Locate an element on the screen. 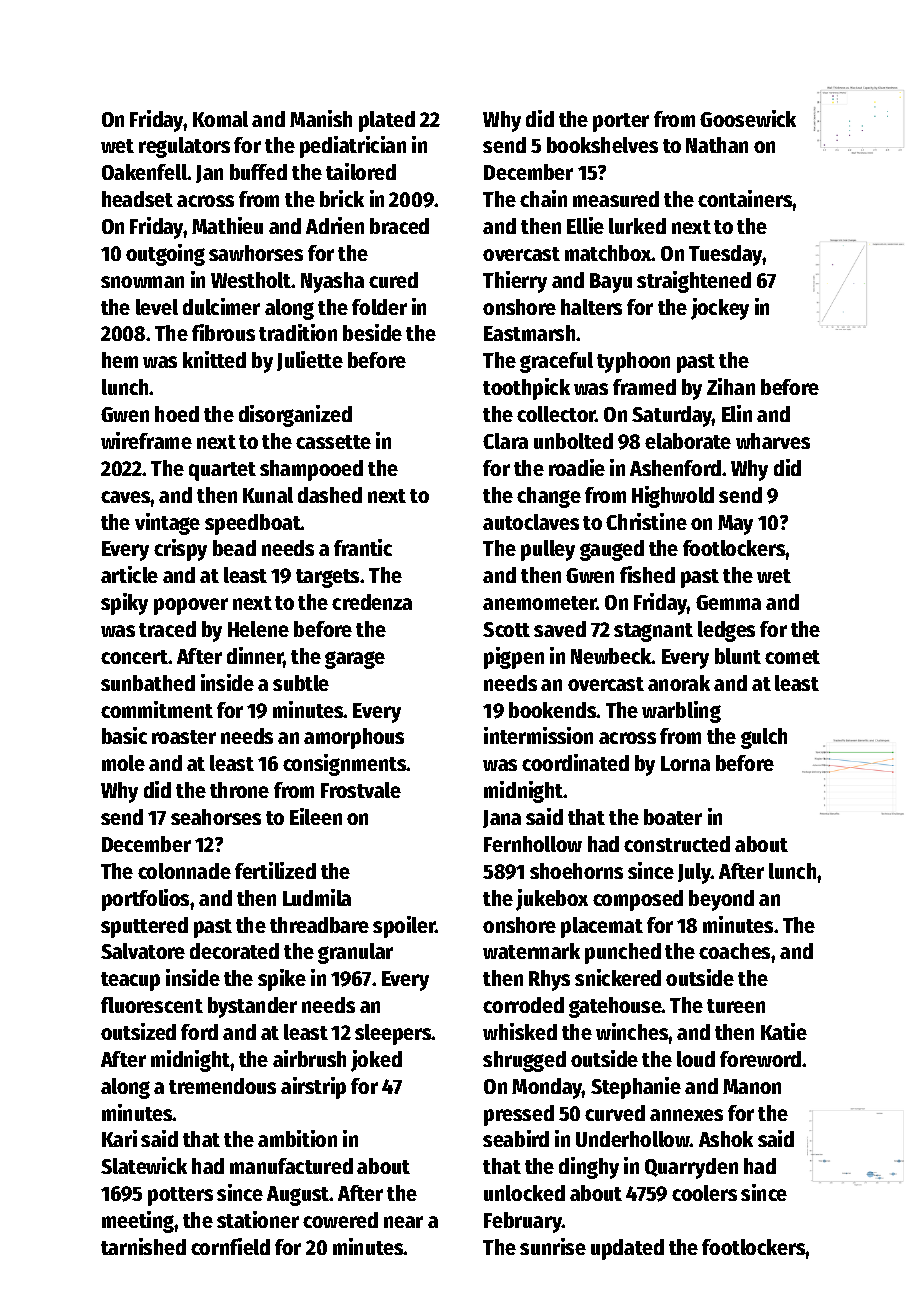 The image size is (924, 1314). hoed is located at coordinates (177, 414).
